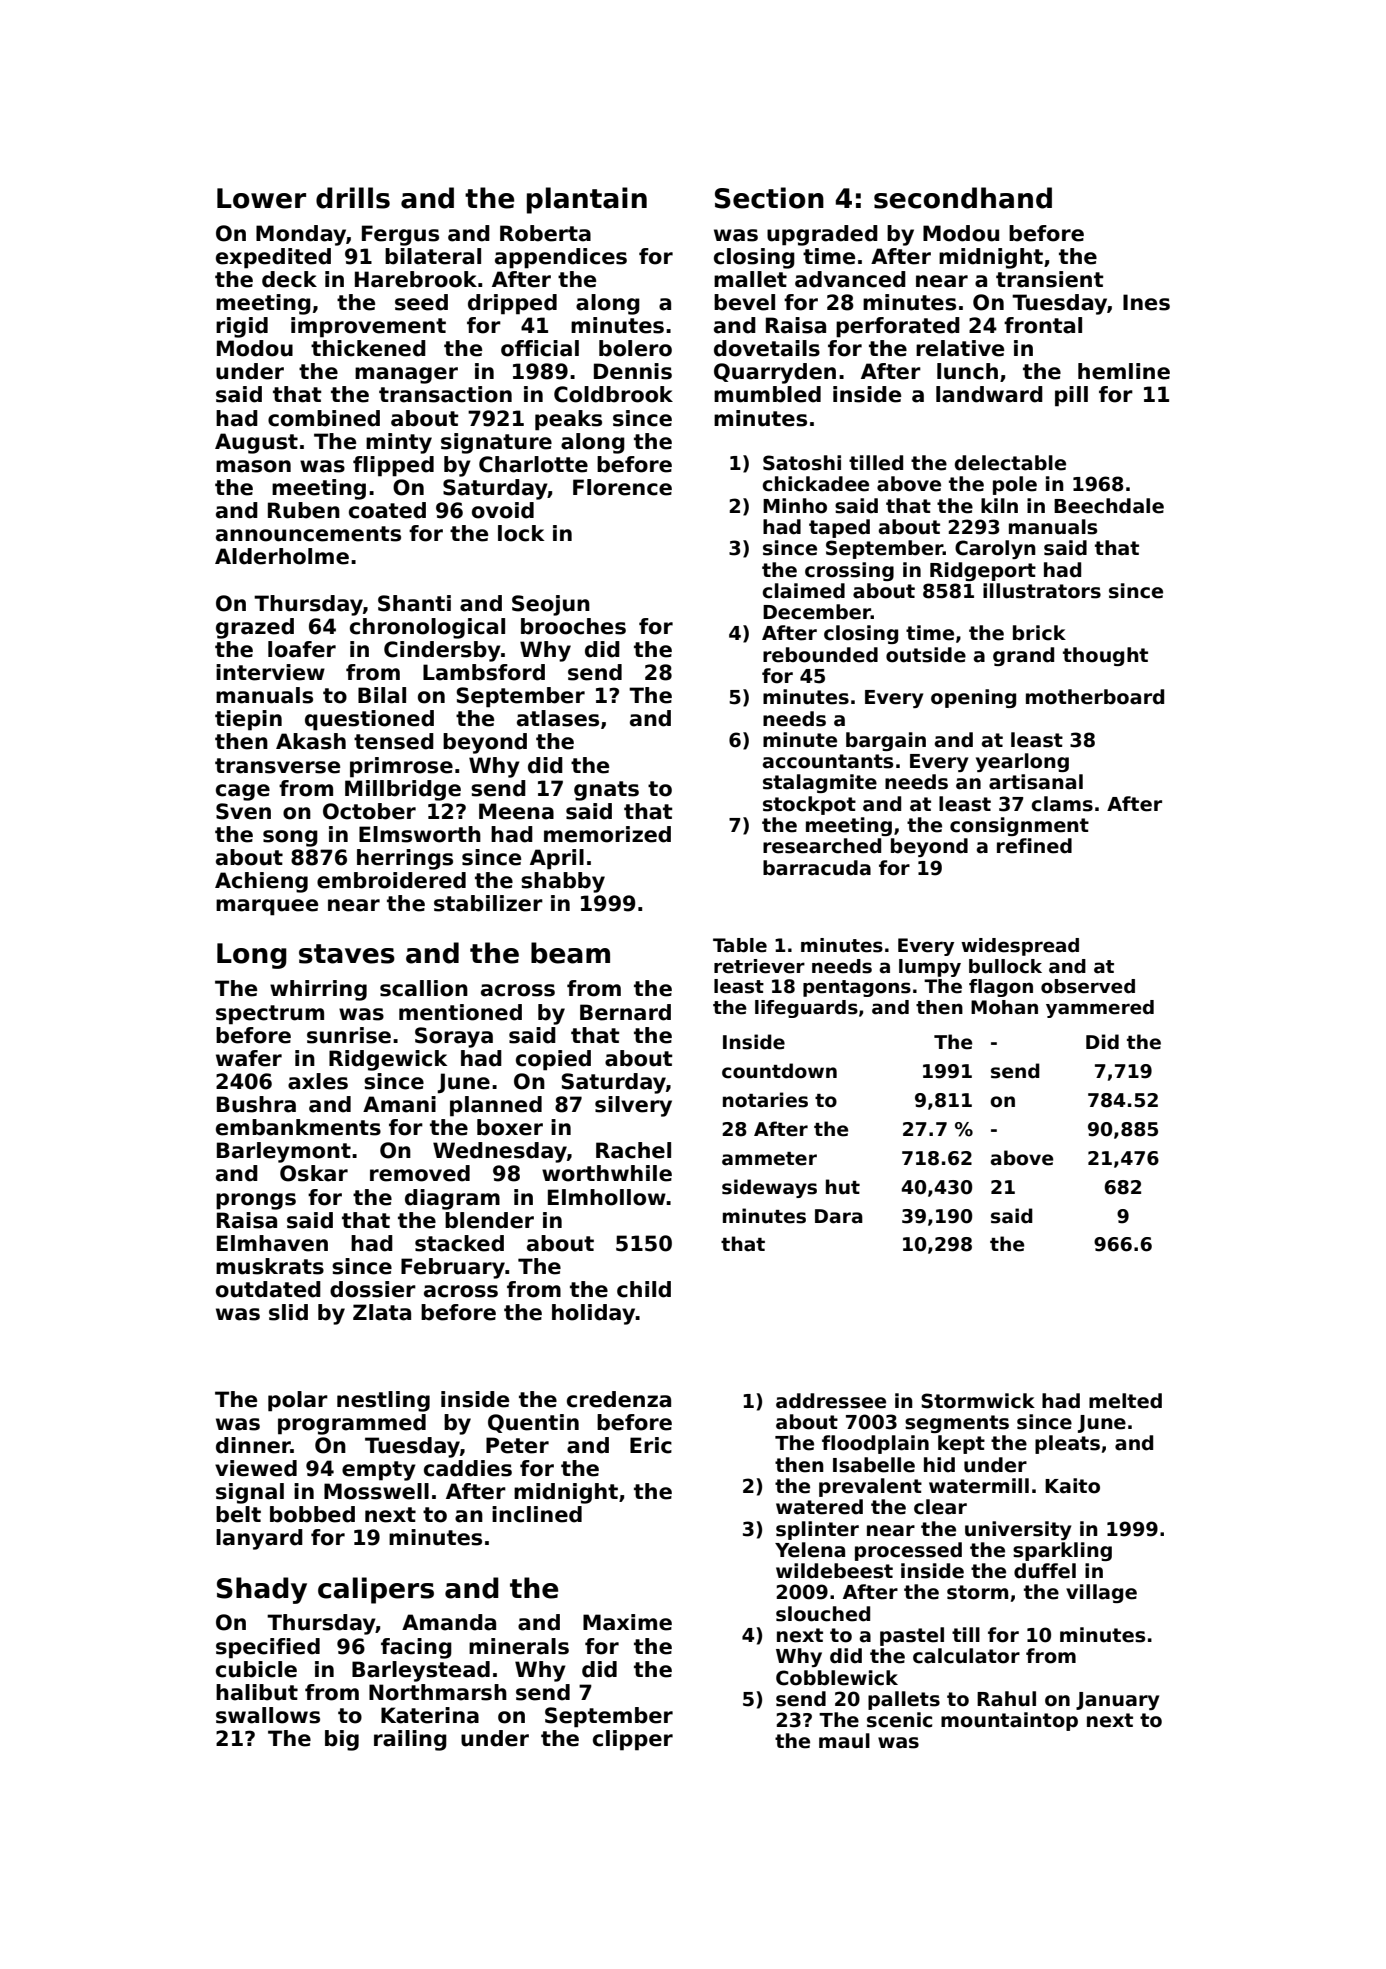 This image has height=1969, width=1386. Describe the element at coordinates (1088, 986) in the image. I see `observed` at that location.
